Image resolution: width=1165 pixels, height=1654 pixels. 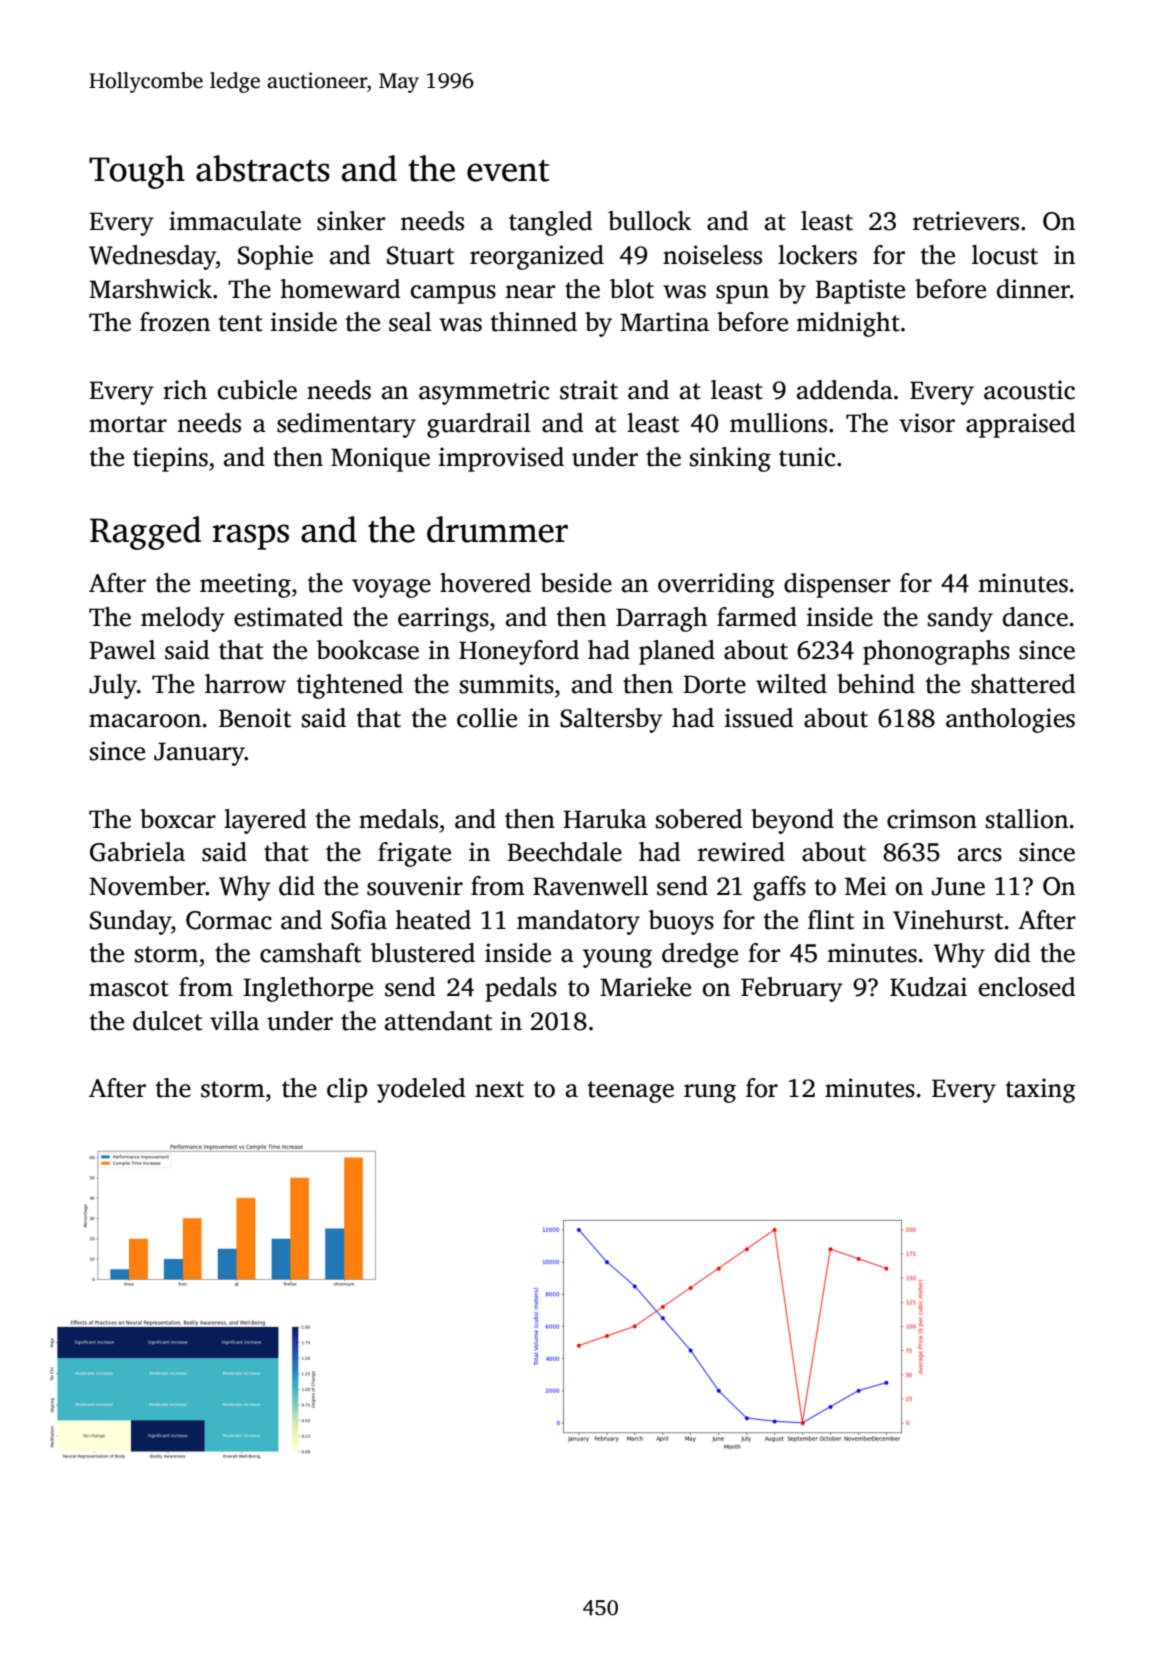 What do you see at coordinates (936, 652) in the screenshot?
I see `phonographs` at bounding box center [936, 652].
